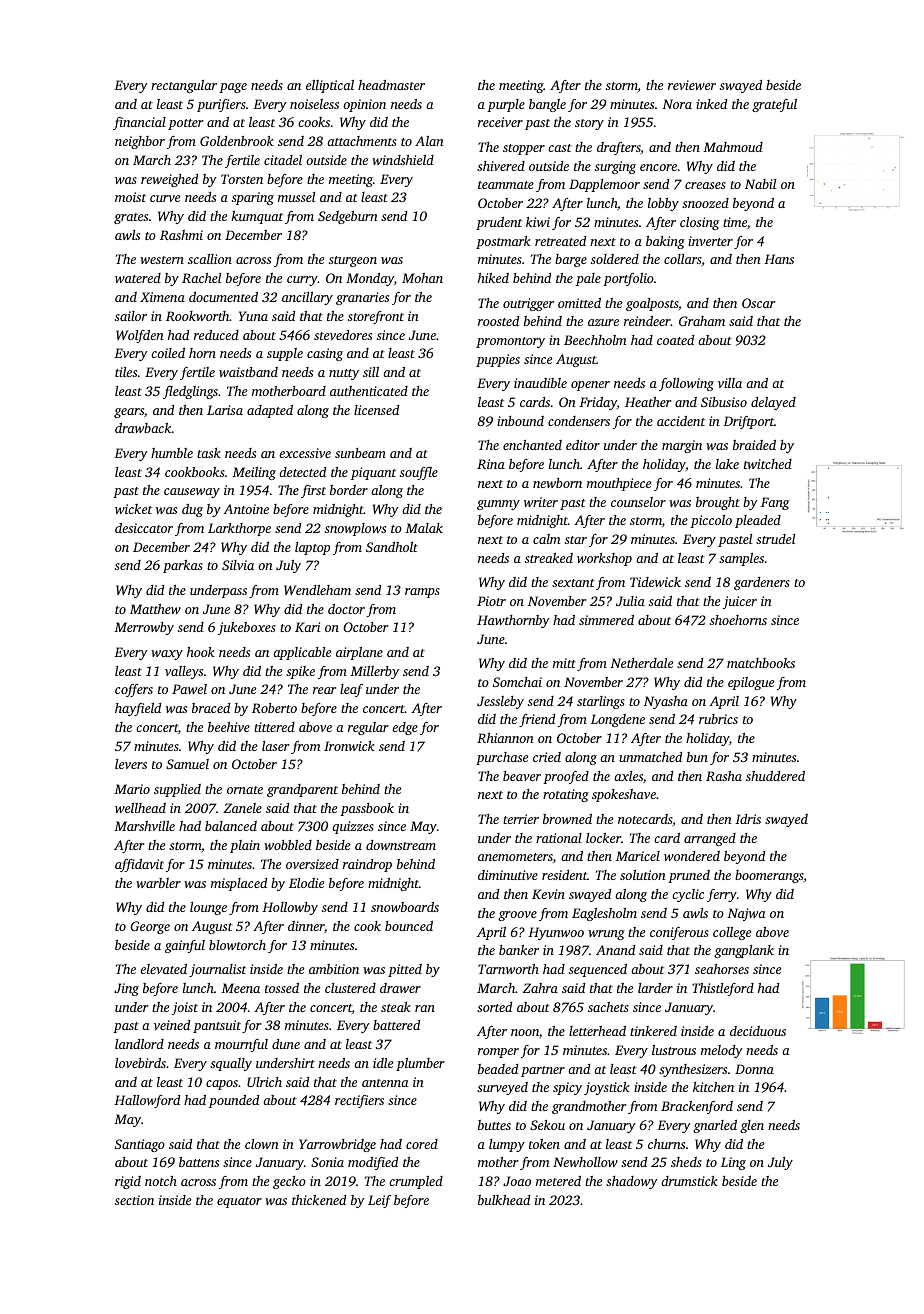 The height and width of the image is (1314, 924). What do you see at coordinates (246, 509) in the image?
I see `Antoine` at bounding box center [246, 509].
